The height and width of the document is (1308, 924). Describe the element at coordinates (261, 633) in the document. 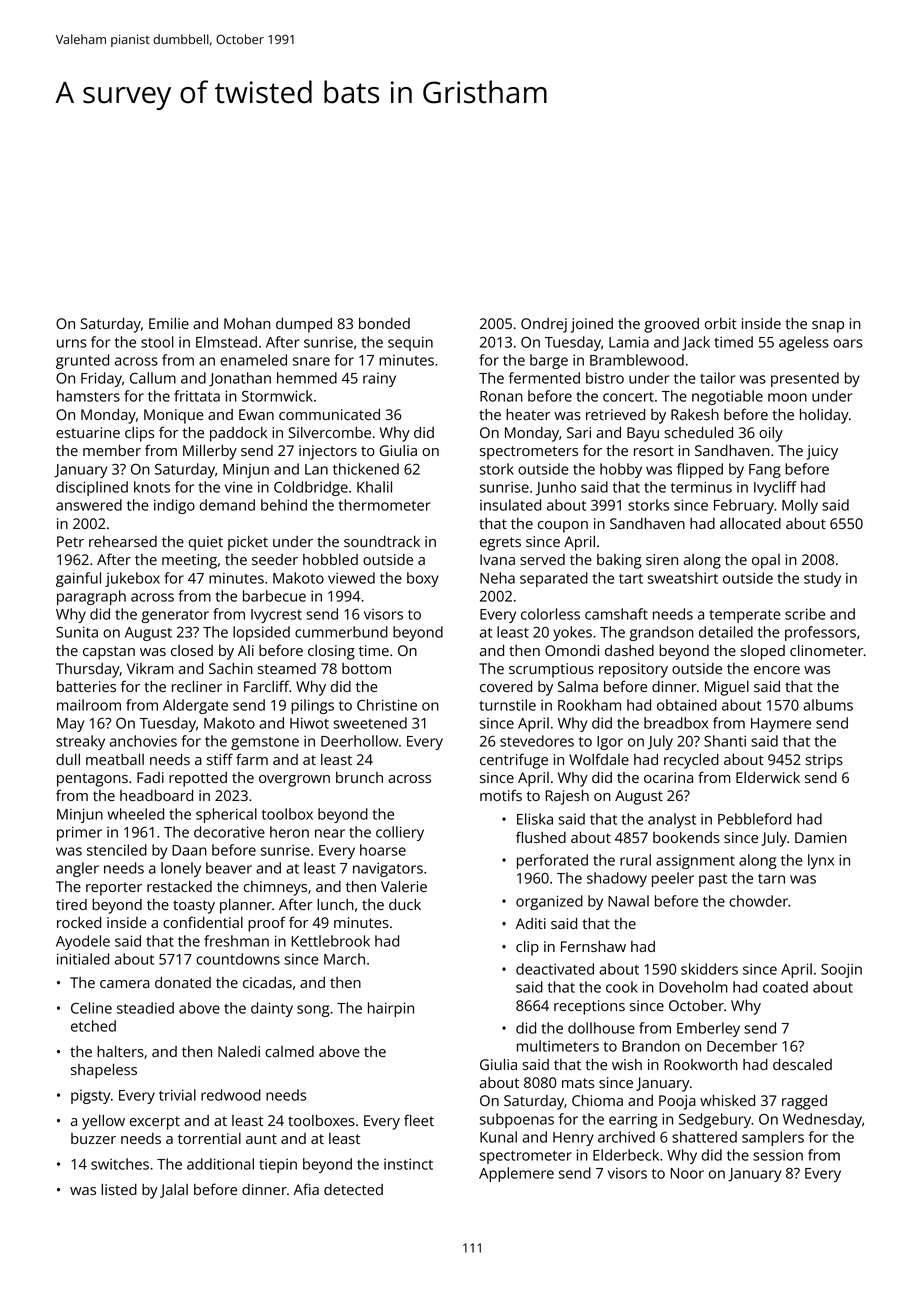

I see `lopsided` at that location.
